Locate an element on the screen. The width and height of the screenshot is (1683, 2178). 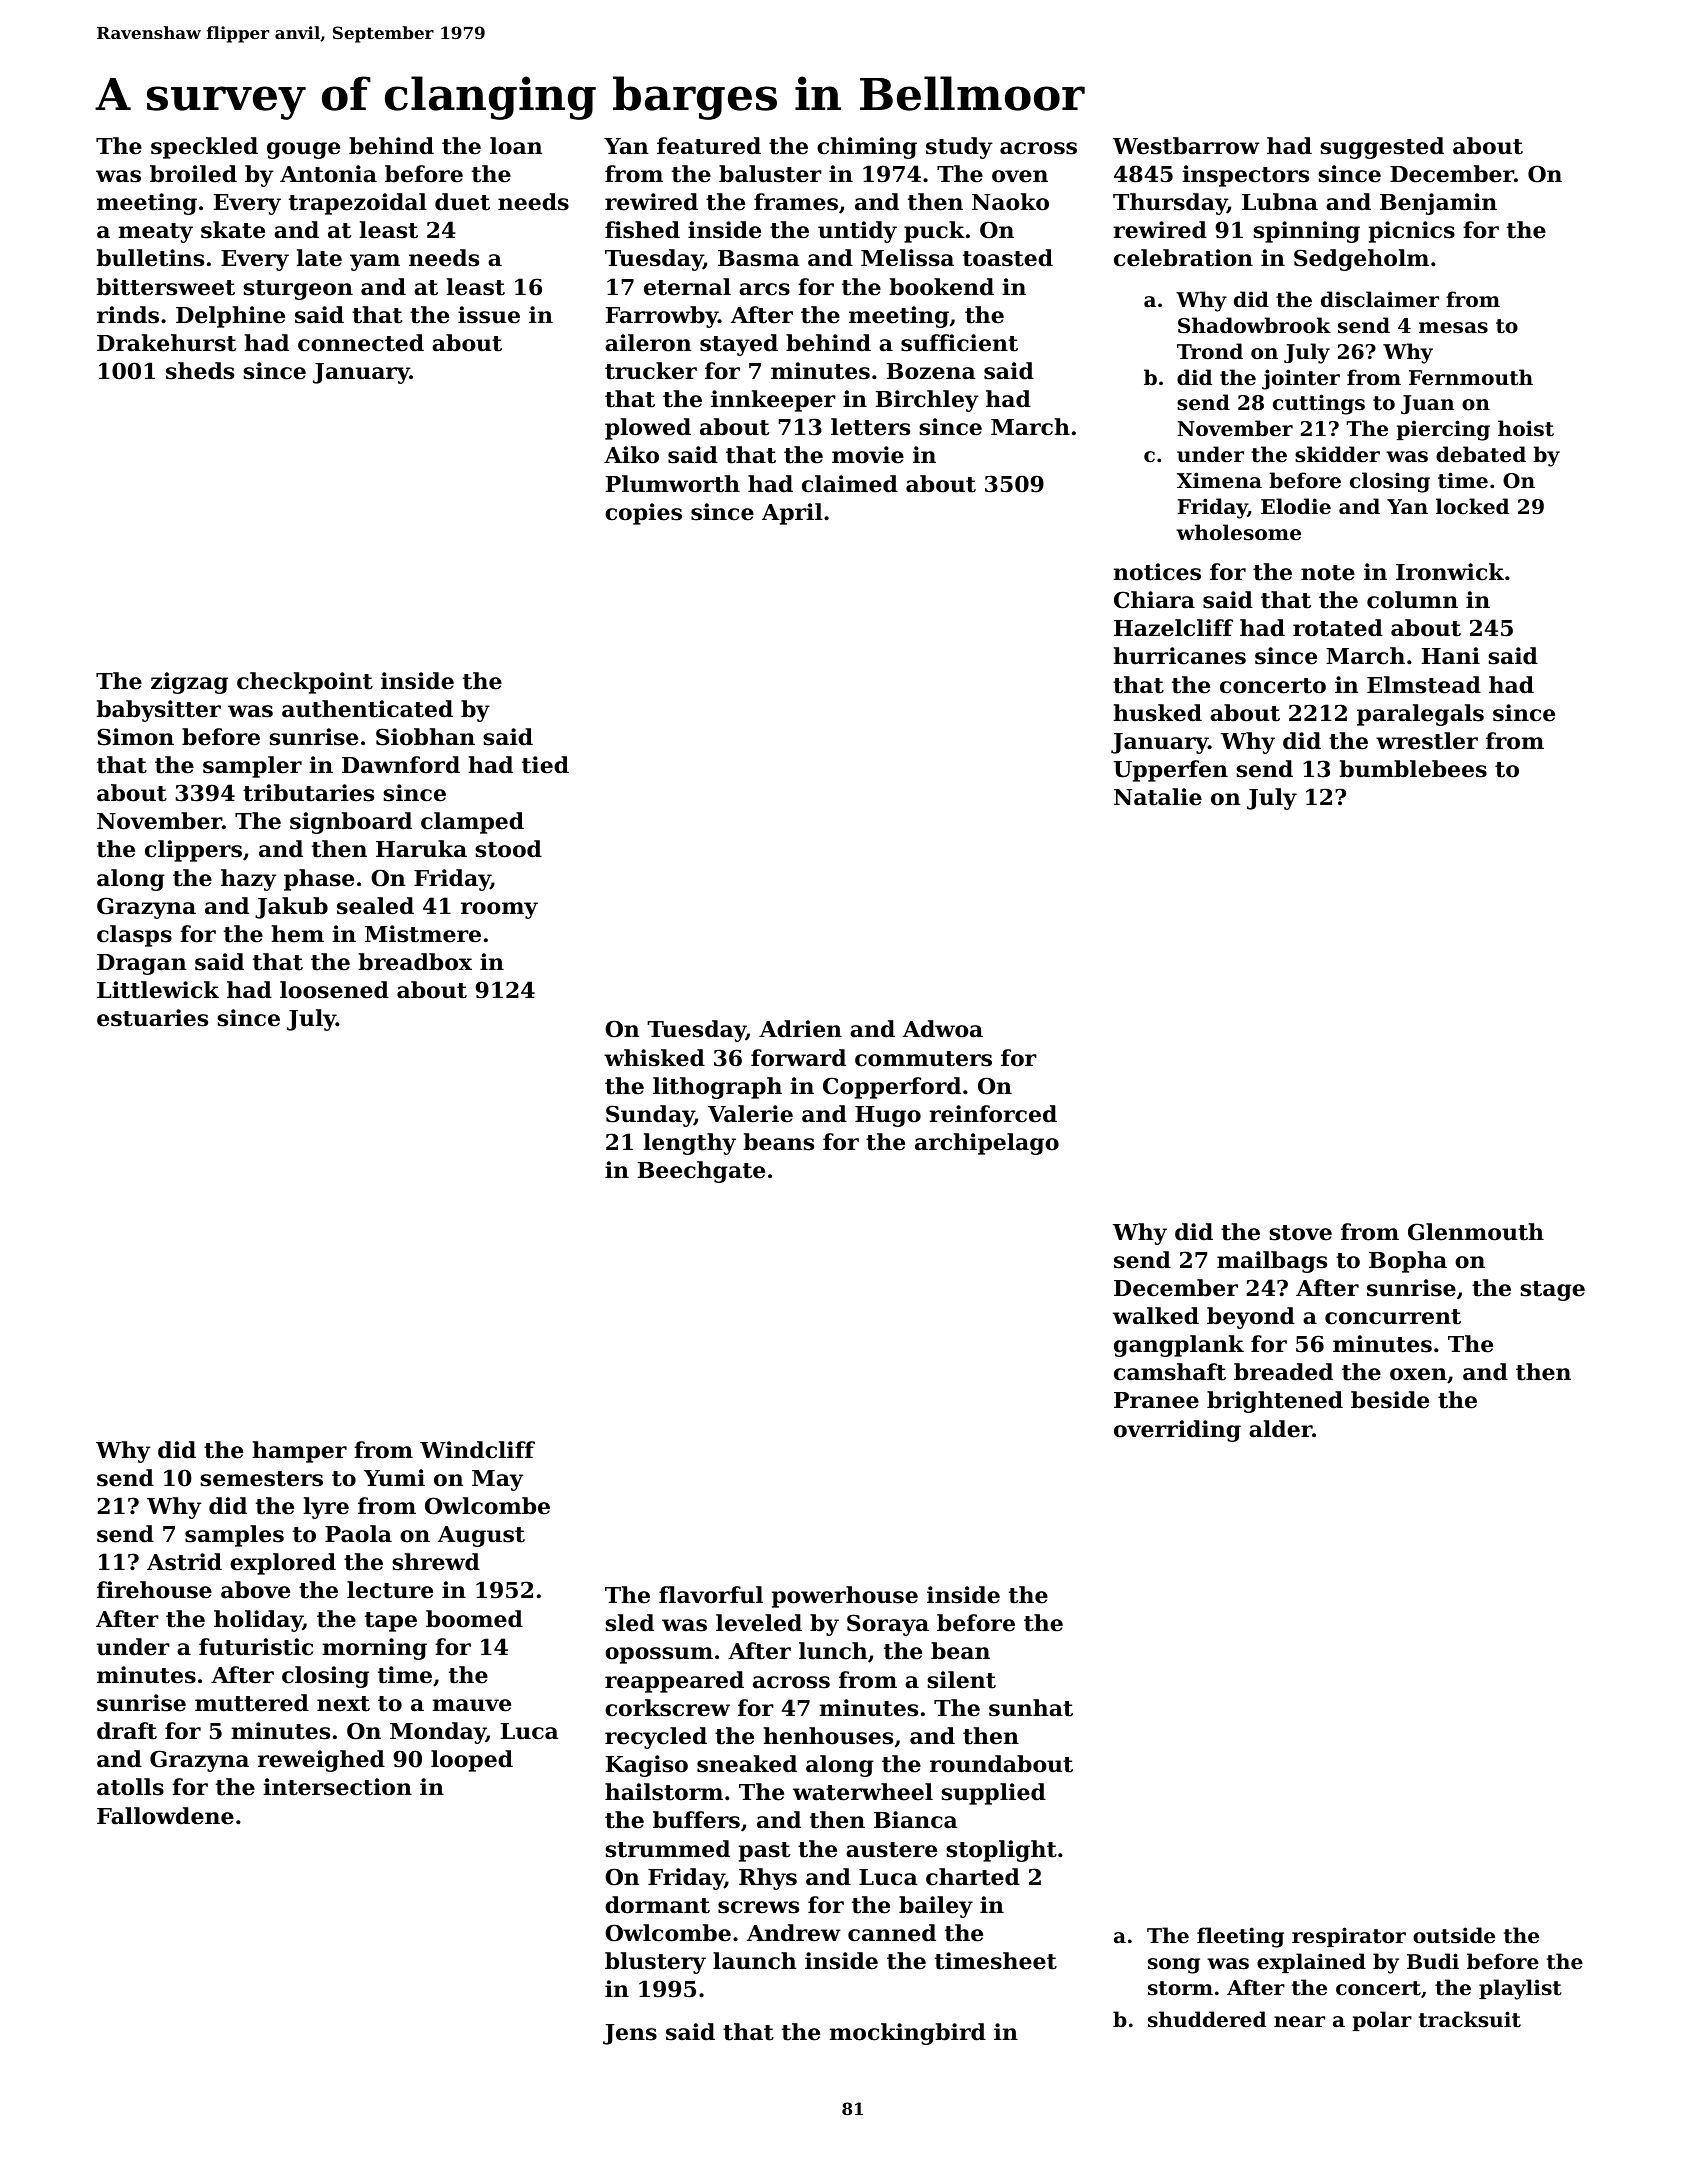
mockingbird is located at coordinates (907, 2034).
